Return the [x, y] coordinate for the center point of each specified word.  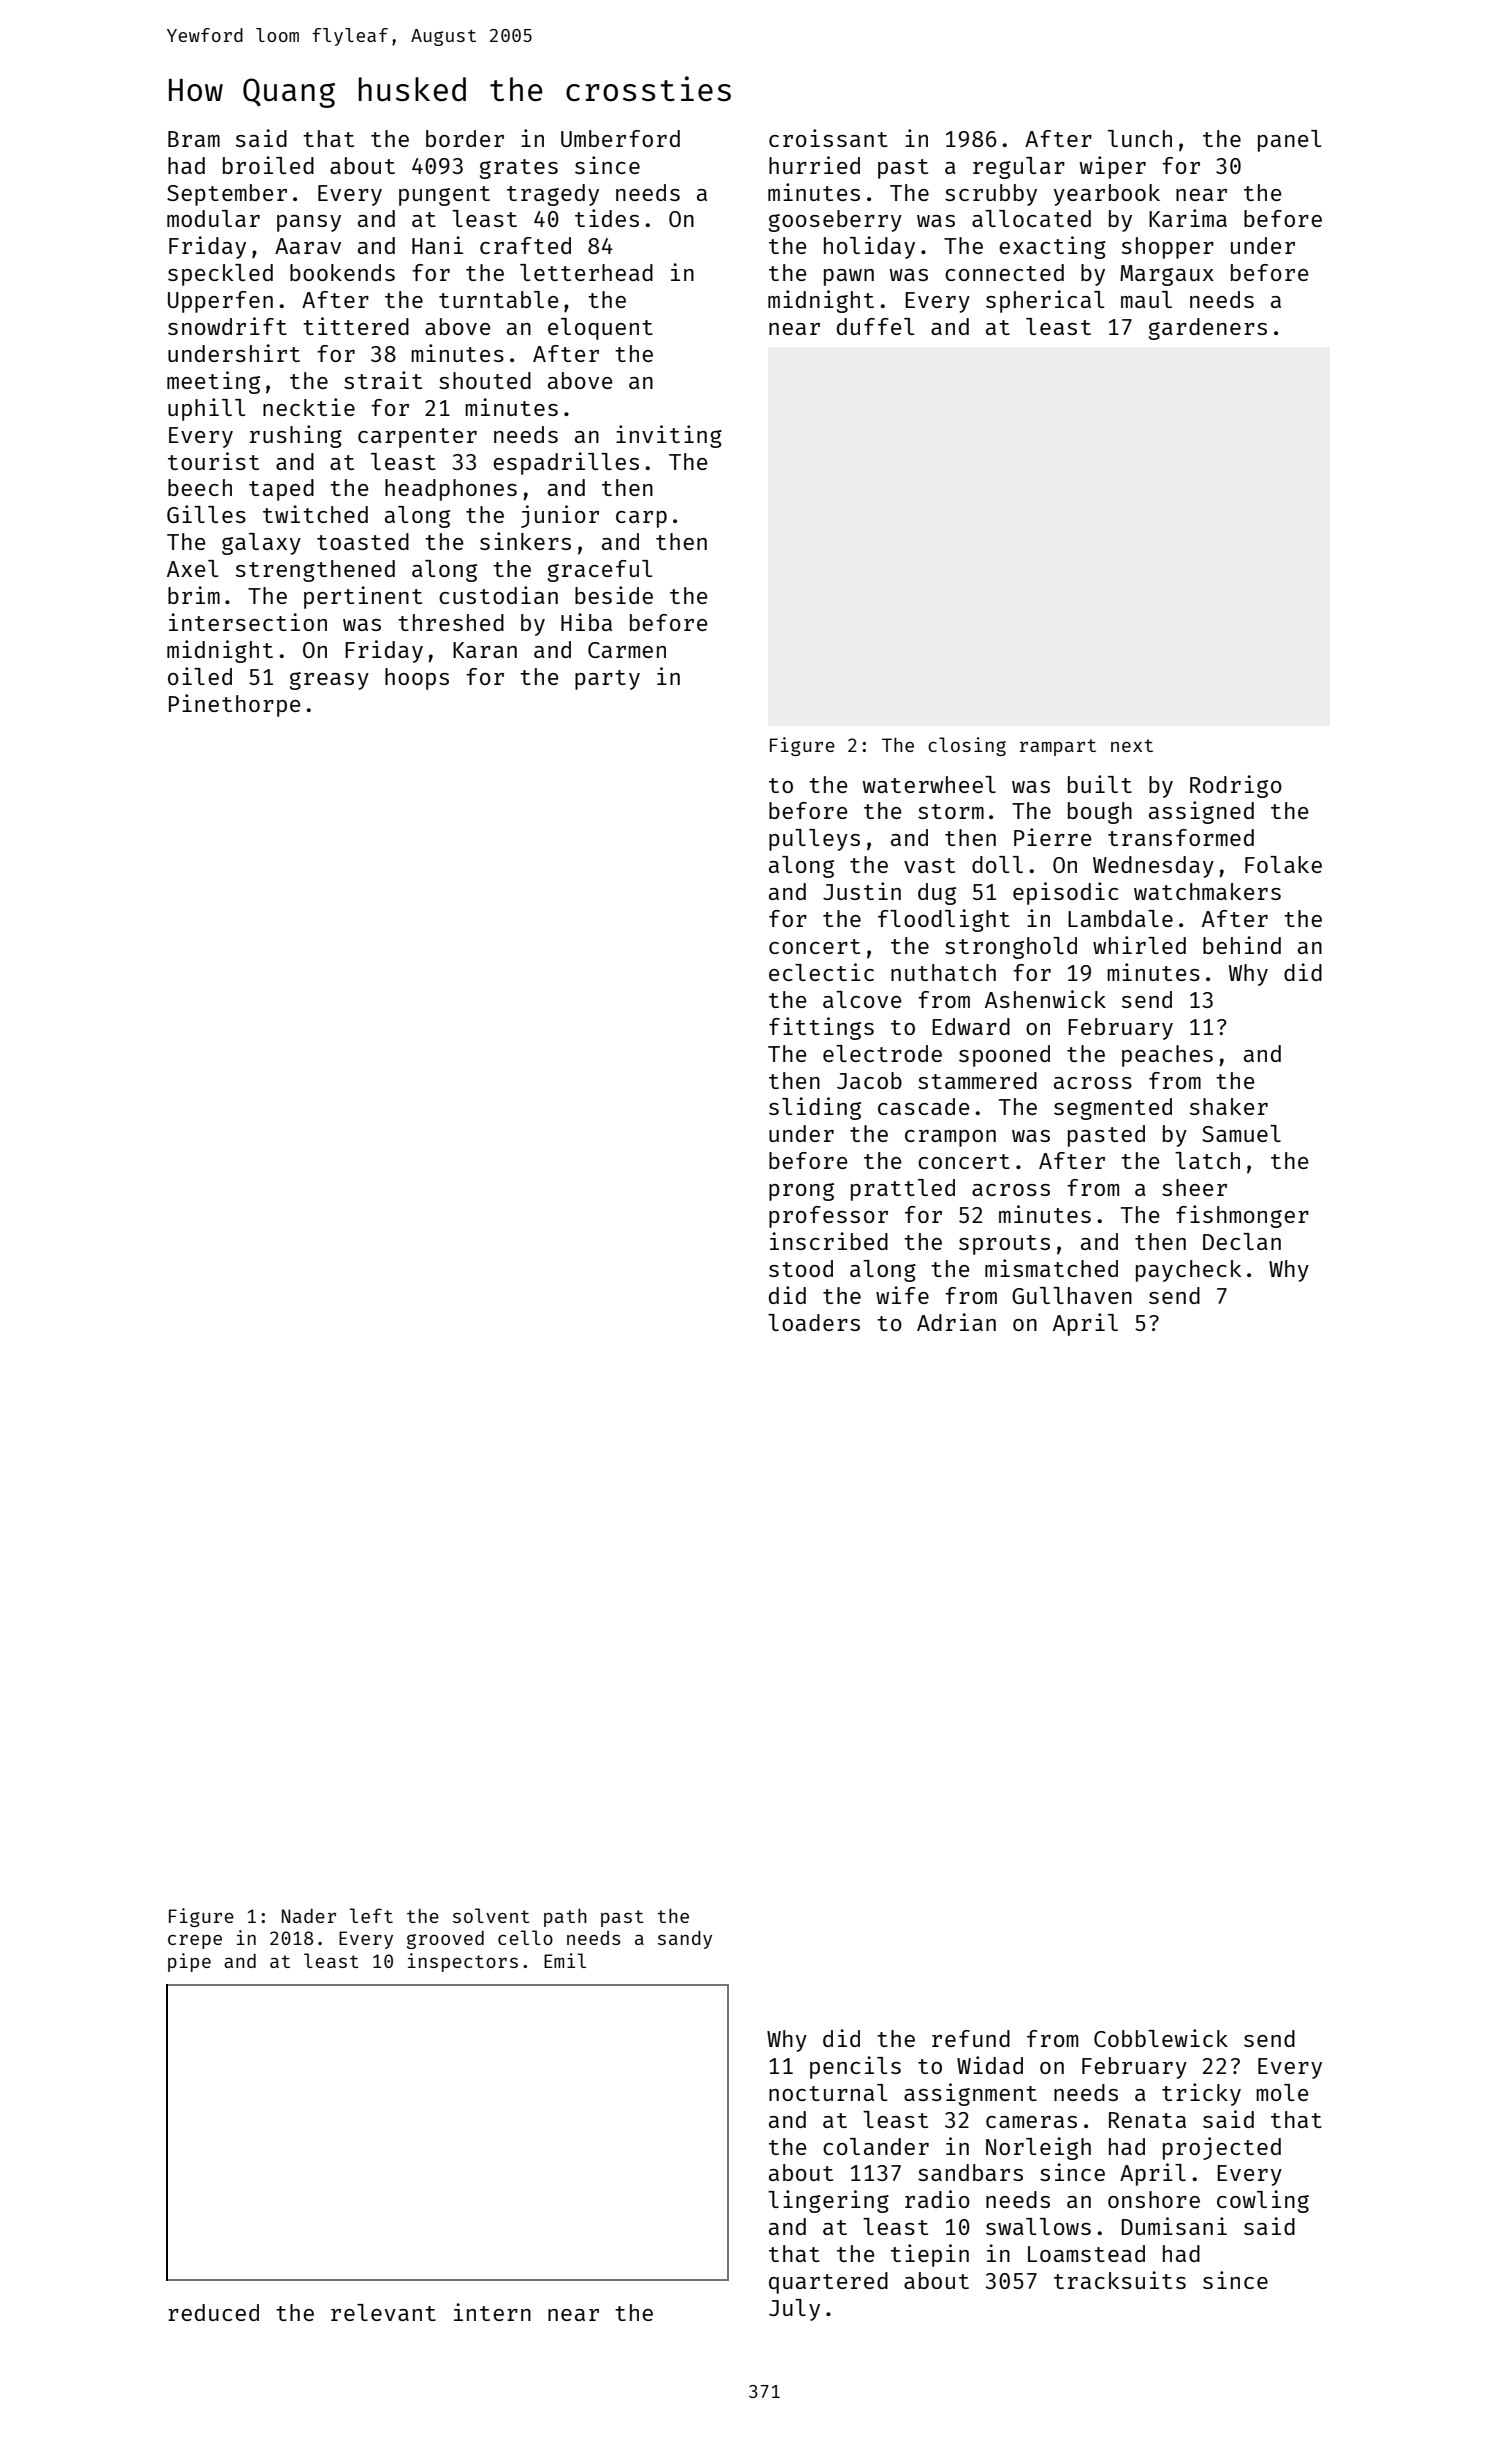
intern [492, 2312]
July [794, 2310]
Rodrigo [1236, 786]
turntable [498, 299]
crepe [195, 1942]
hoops [417, 679]
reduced [213, 2312]
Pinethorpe [234, 705]
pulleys [814, 840]
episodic [1065, 893]
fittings [821, 1028]
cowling [1263, 2201]
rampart [1058, 747]
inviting [669, 436]
